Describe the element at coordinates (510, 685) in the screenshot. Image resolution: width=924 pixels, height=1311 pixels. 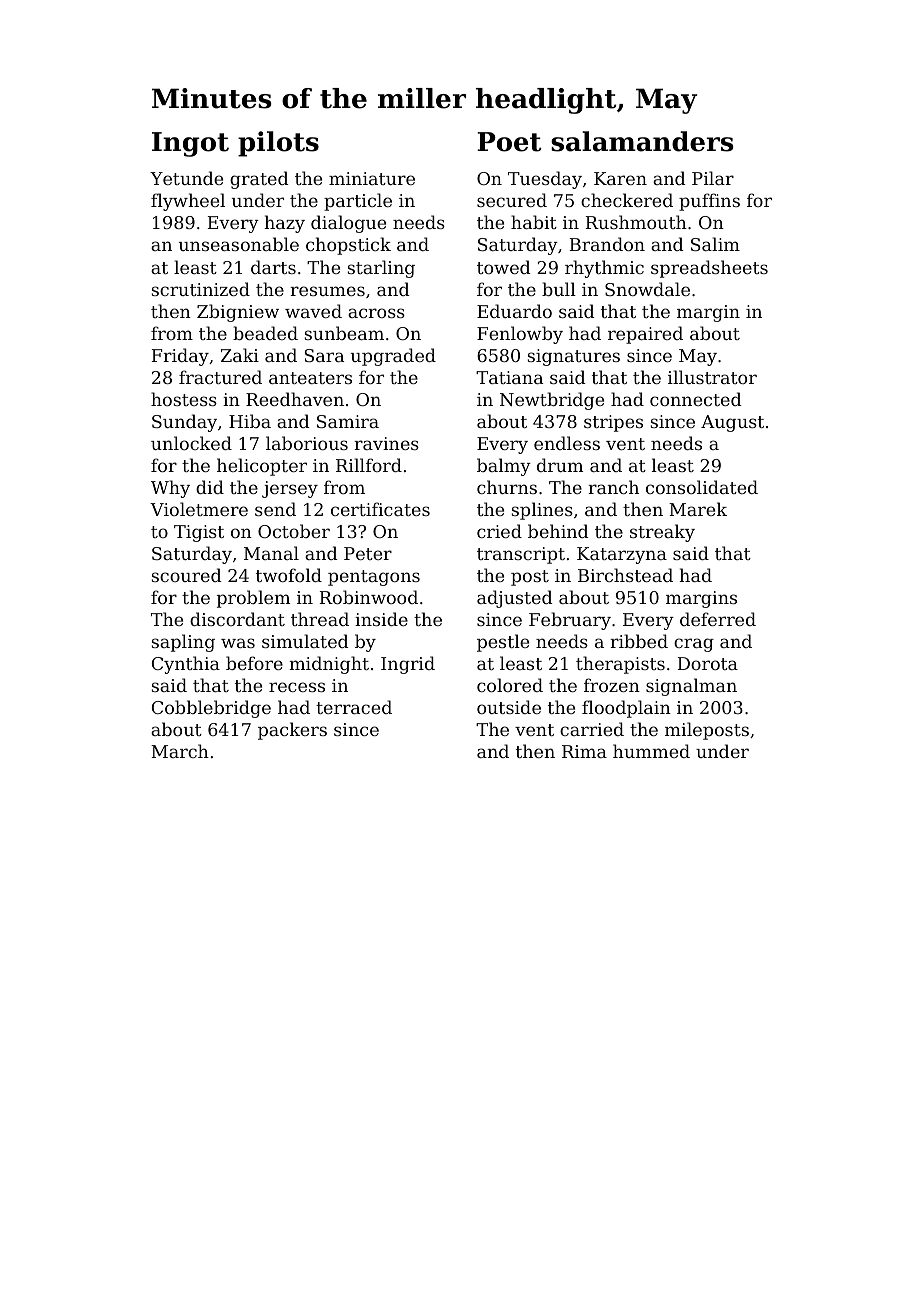
I see `colored` at that location.
